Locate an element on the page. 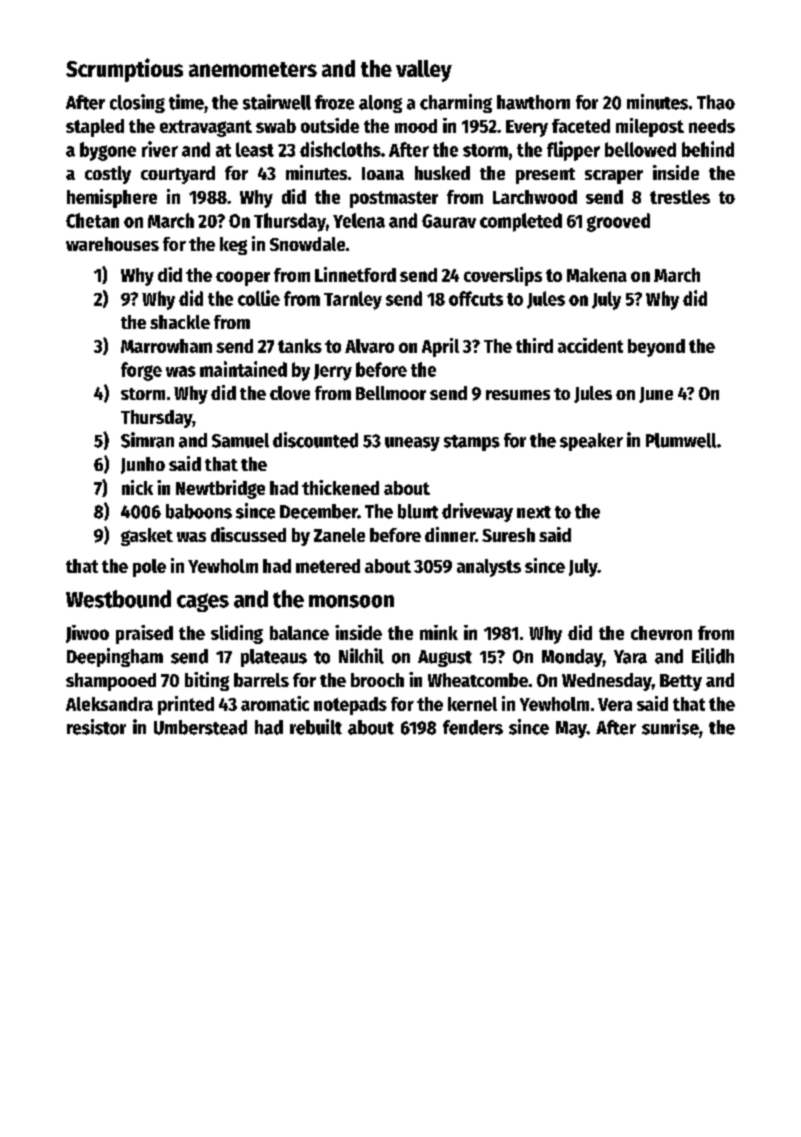  hawthorn is located at coordinates (533, 102).
